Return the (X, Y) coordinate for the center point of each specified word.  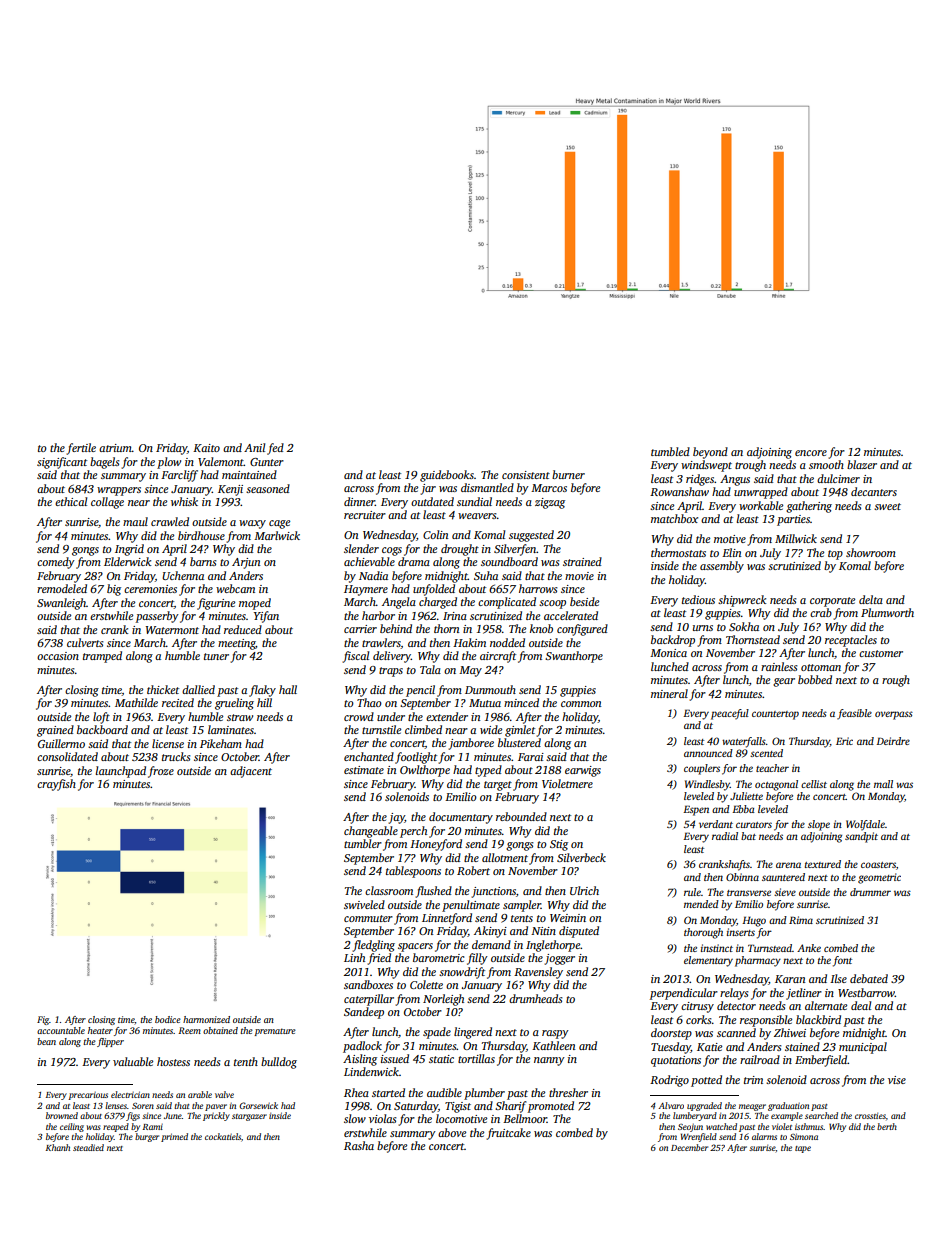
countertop (775, 715)
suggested (531, 536)
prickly (216, 1116)
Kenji (230, 490)
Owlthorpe (425, 771)
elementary (708, 961)
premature (275, 1032)
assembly (722, 567)
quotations (676, 1061)
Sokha (744, 626)
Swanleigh (61, 604)
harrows (538, 588)
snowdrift (462, 973)
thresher (568, 1092)
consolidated (67, 756)
